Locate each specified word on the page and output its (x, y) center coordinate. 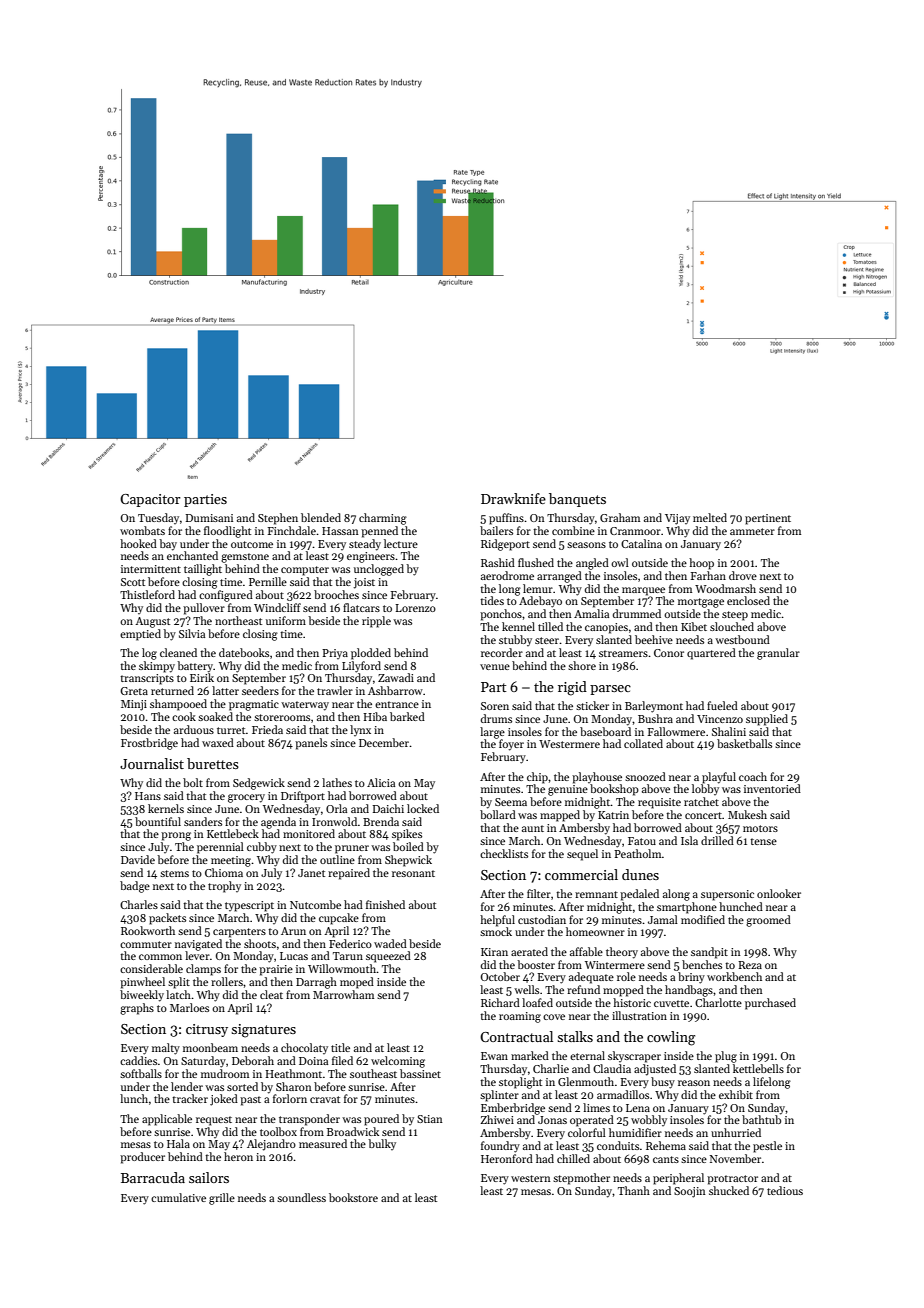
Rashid (498, 562)
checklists (504, 853)
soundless (301, 1197)
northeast (238, 620)
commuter (146, 944)
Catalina (641, 543)
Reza (750, 965)
